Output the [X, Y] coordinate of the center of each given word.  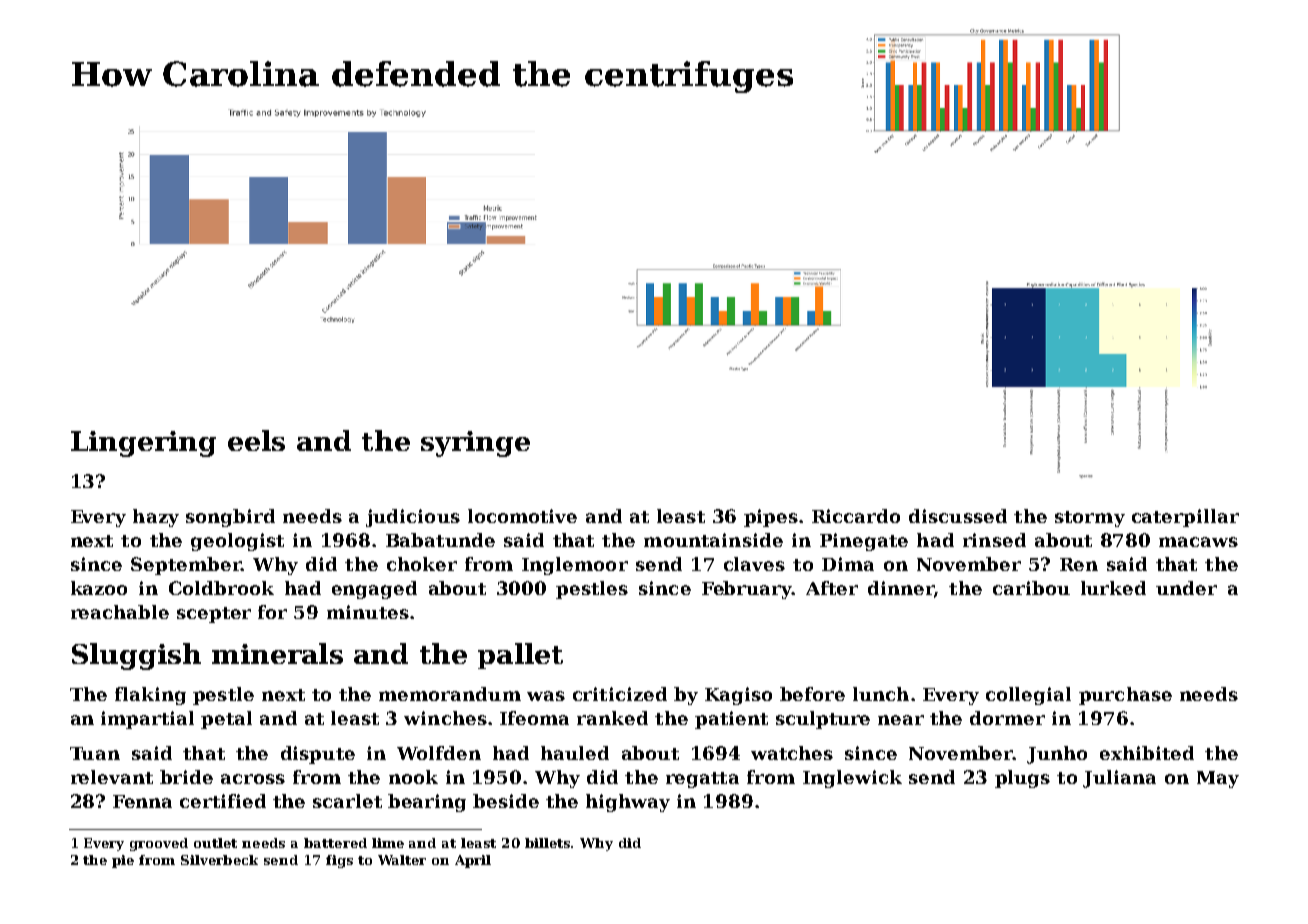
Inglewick [852, 779]
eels [256, 440]
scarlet [347, 801]
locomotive [522, 516]
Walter [402, 860]
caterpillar [1185, 518]
